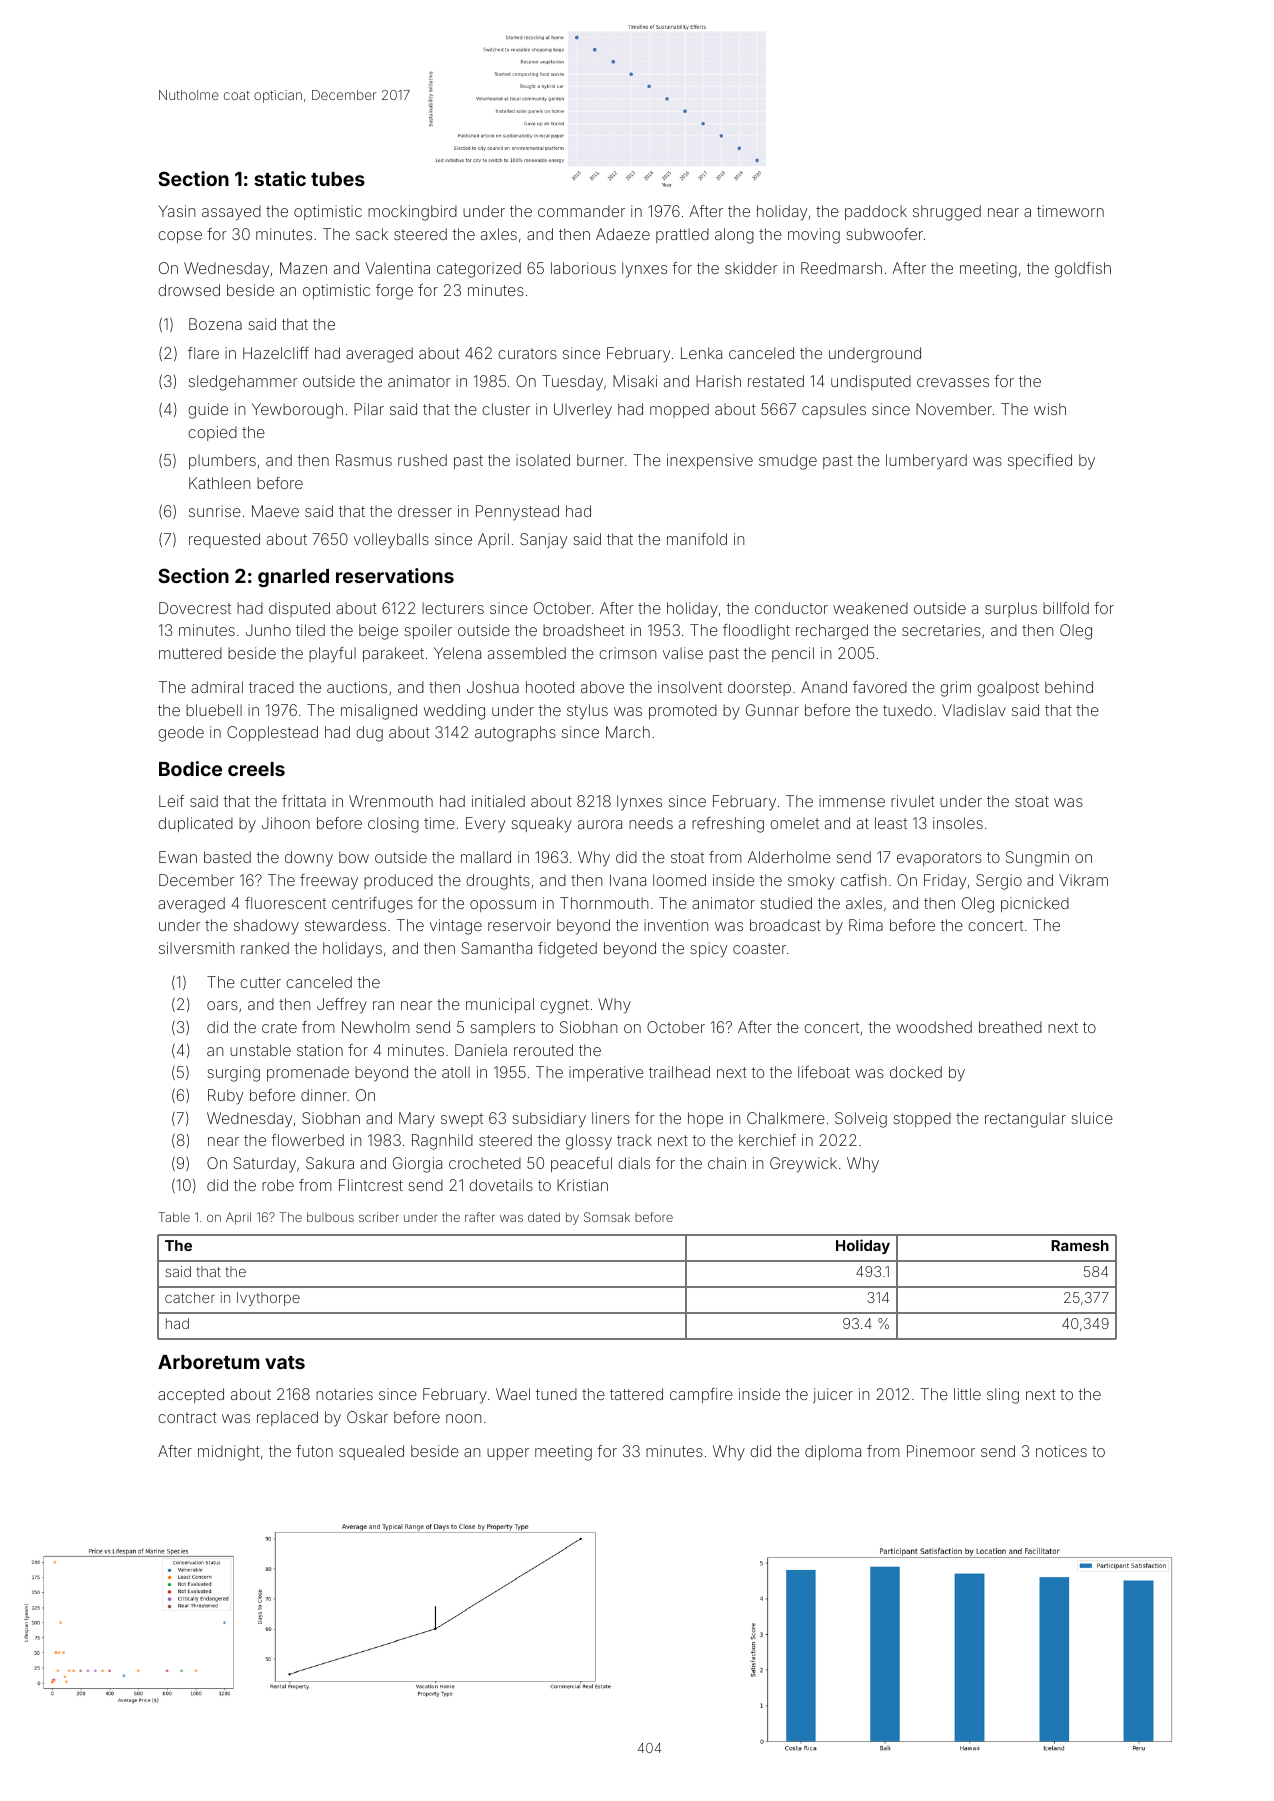  I want to click on rectangular, so click(1025, 1120).
